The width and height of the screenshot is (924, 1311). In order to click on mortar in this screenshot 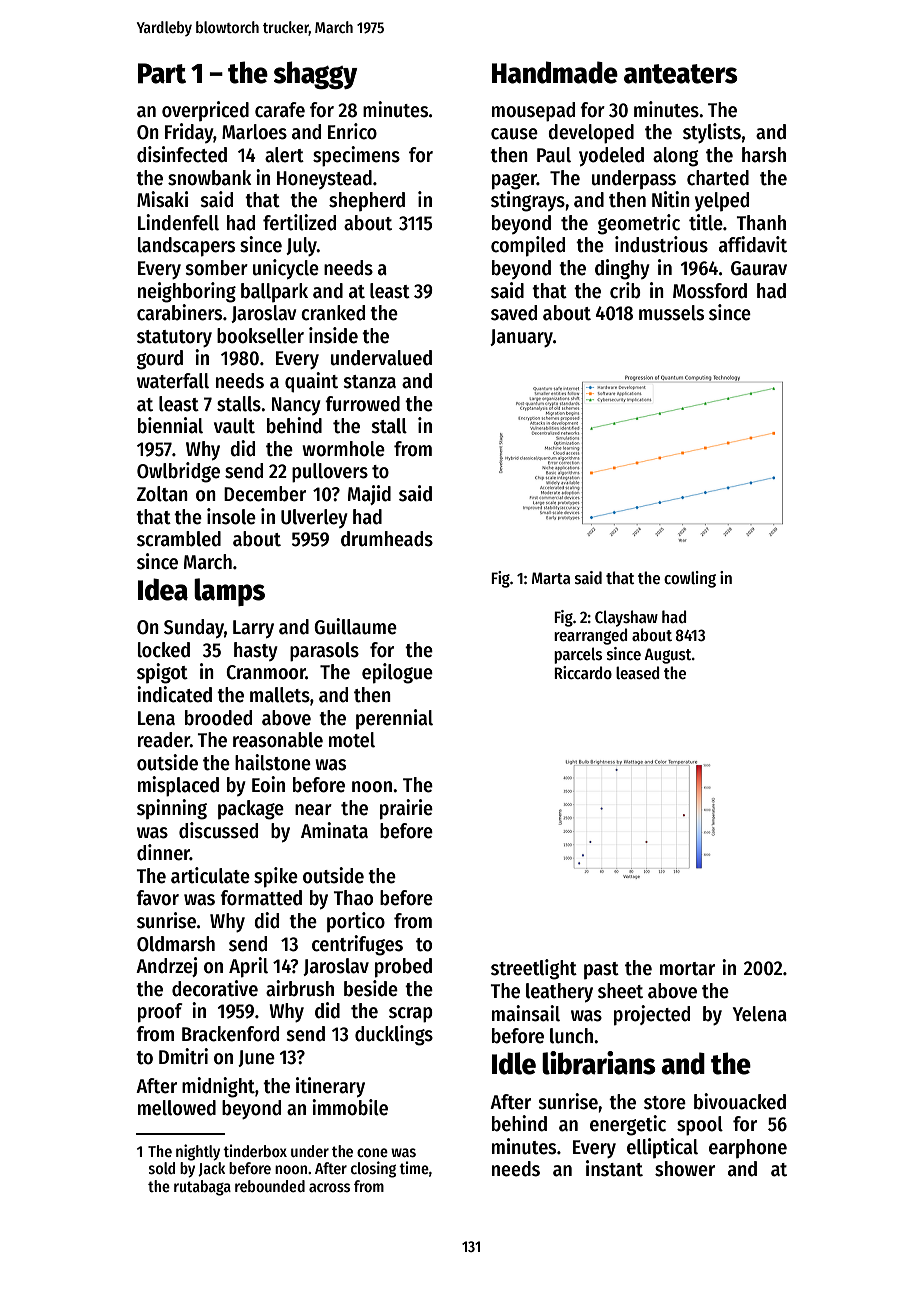, I will do `click(687, 969)`.
